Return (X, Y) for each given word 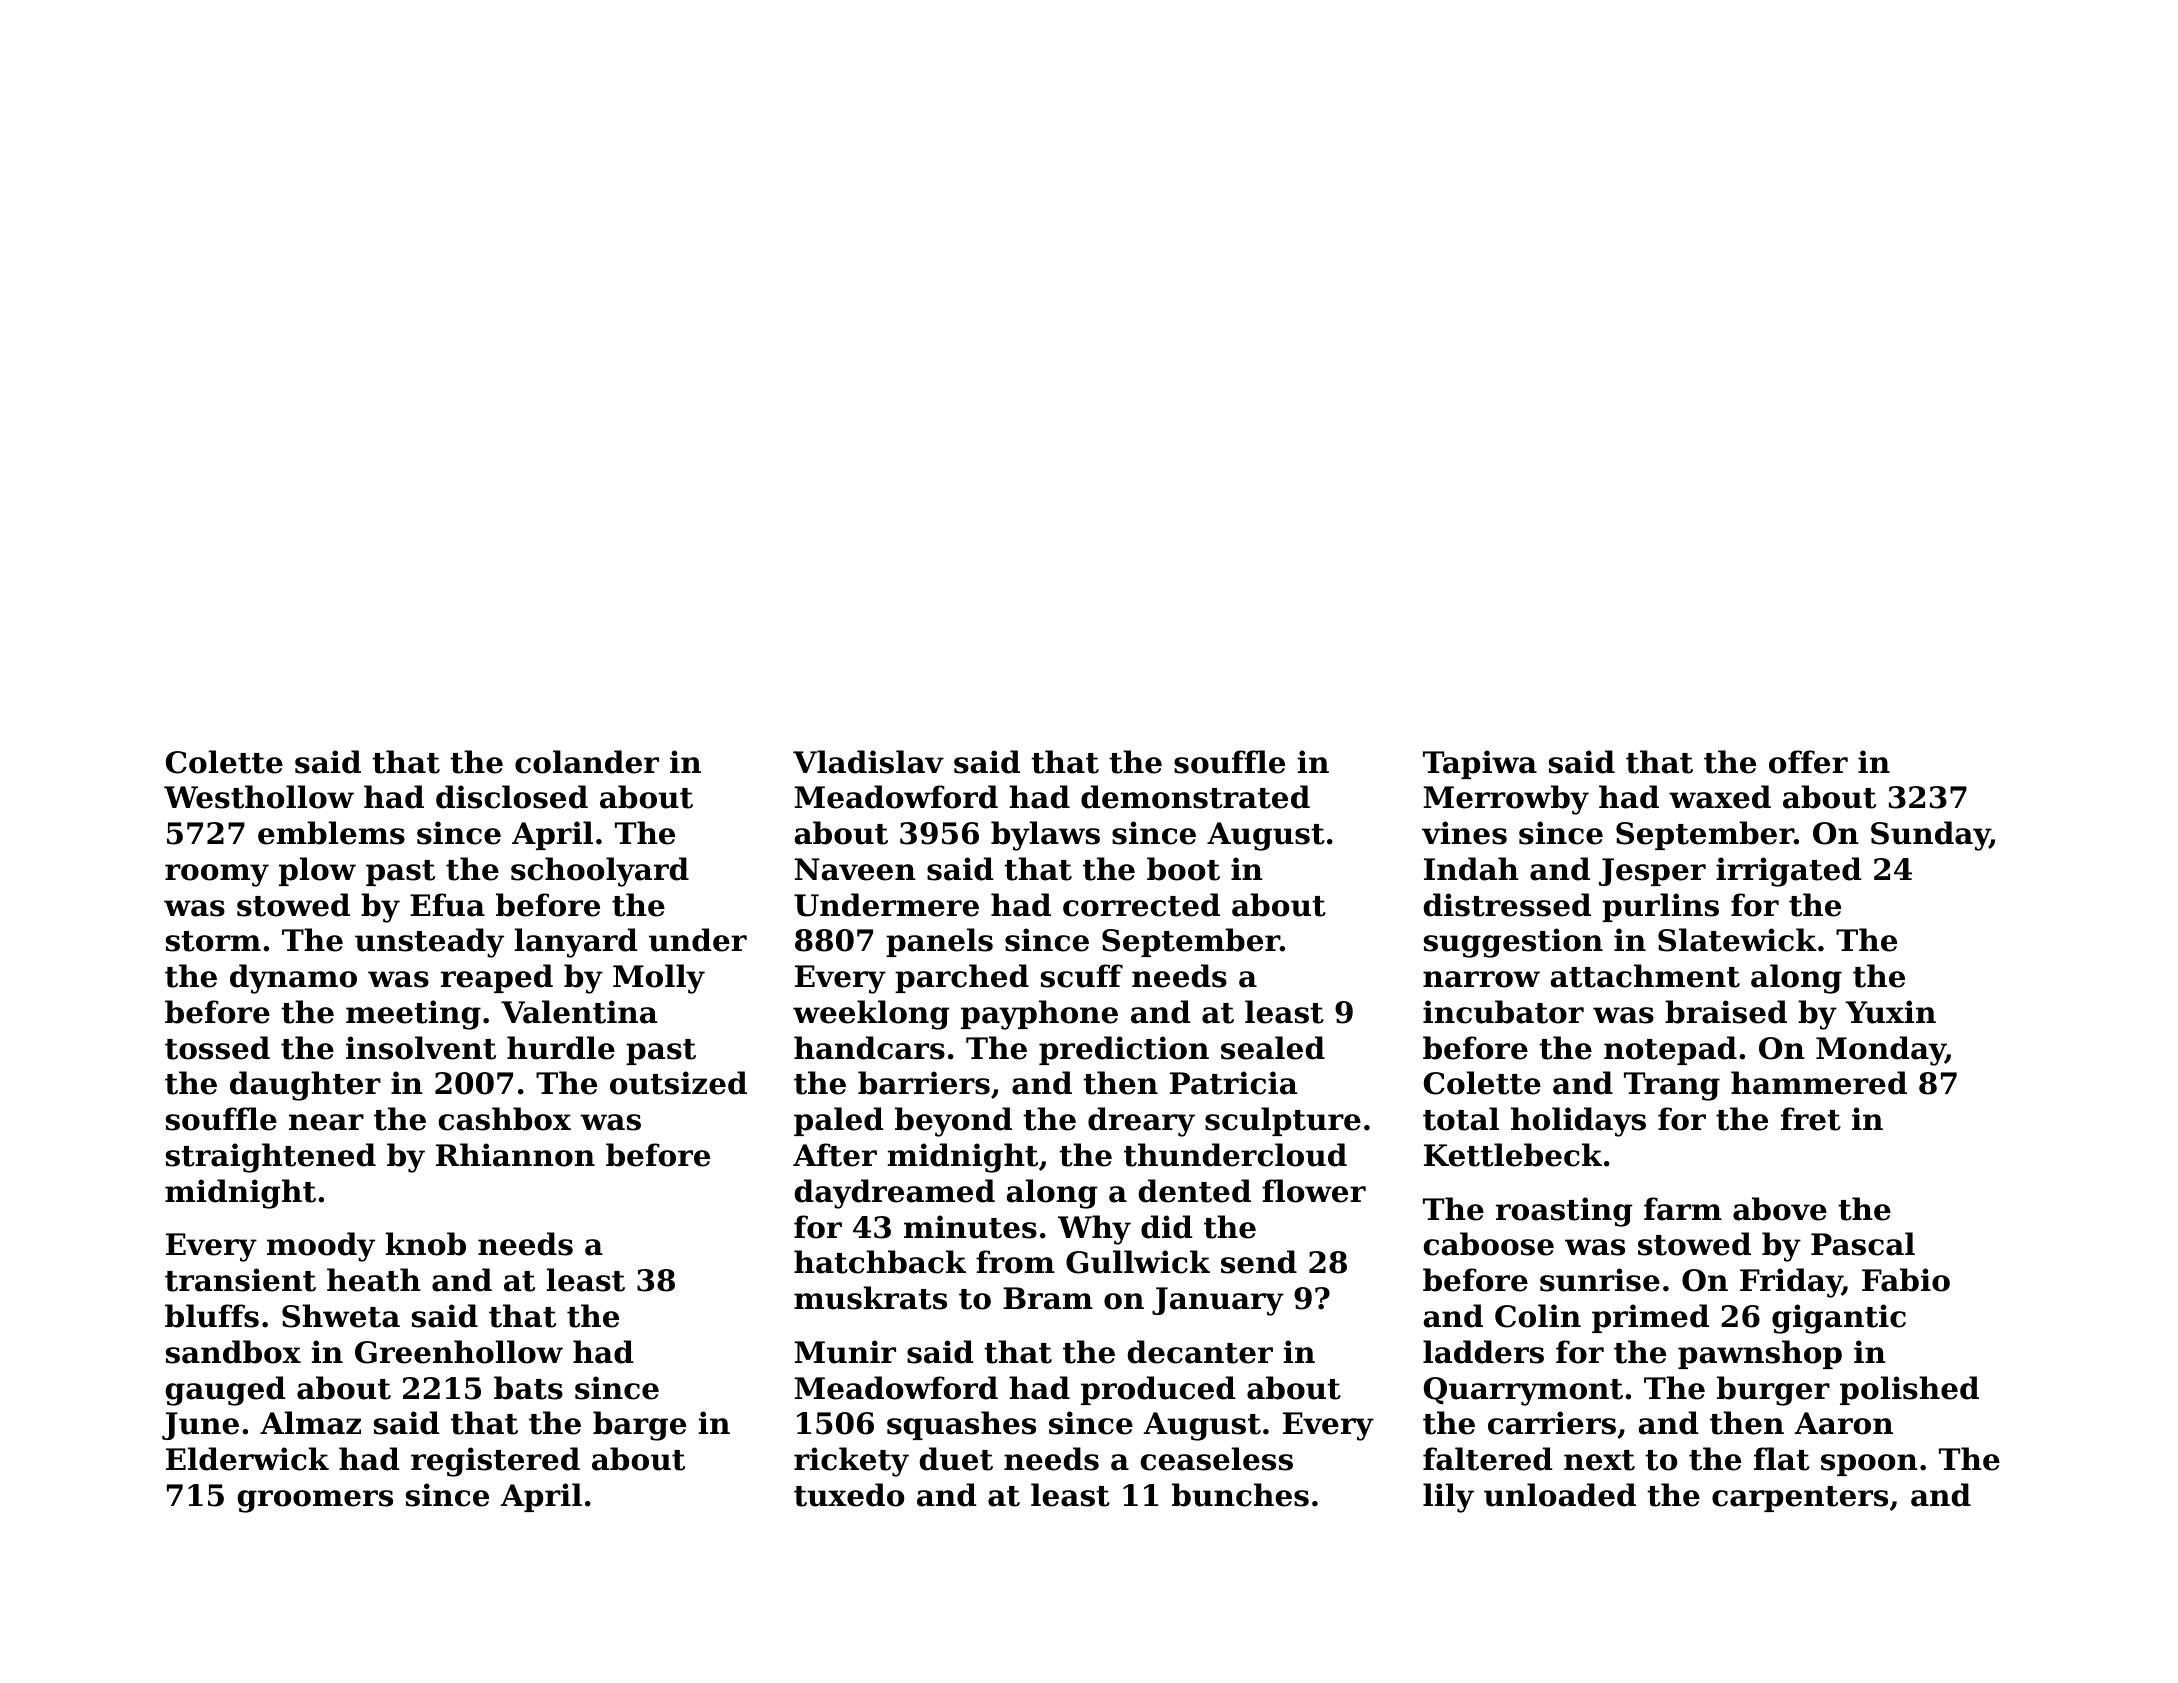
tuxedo (849, 1495)
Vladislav (868, 762)
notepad (1670, 1050)
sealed (1273, 1048)
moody (321, 1247)
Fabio (1906, 1280)
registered (495, 1462)
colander (587, 762)
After (835, 1155)
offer (1808, 762)
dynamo (293, 979)
